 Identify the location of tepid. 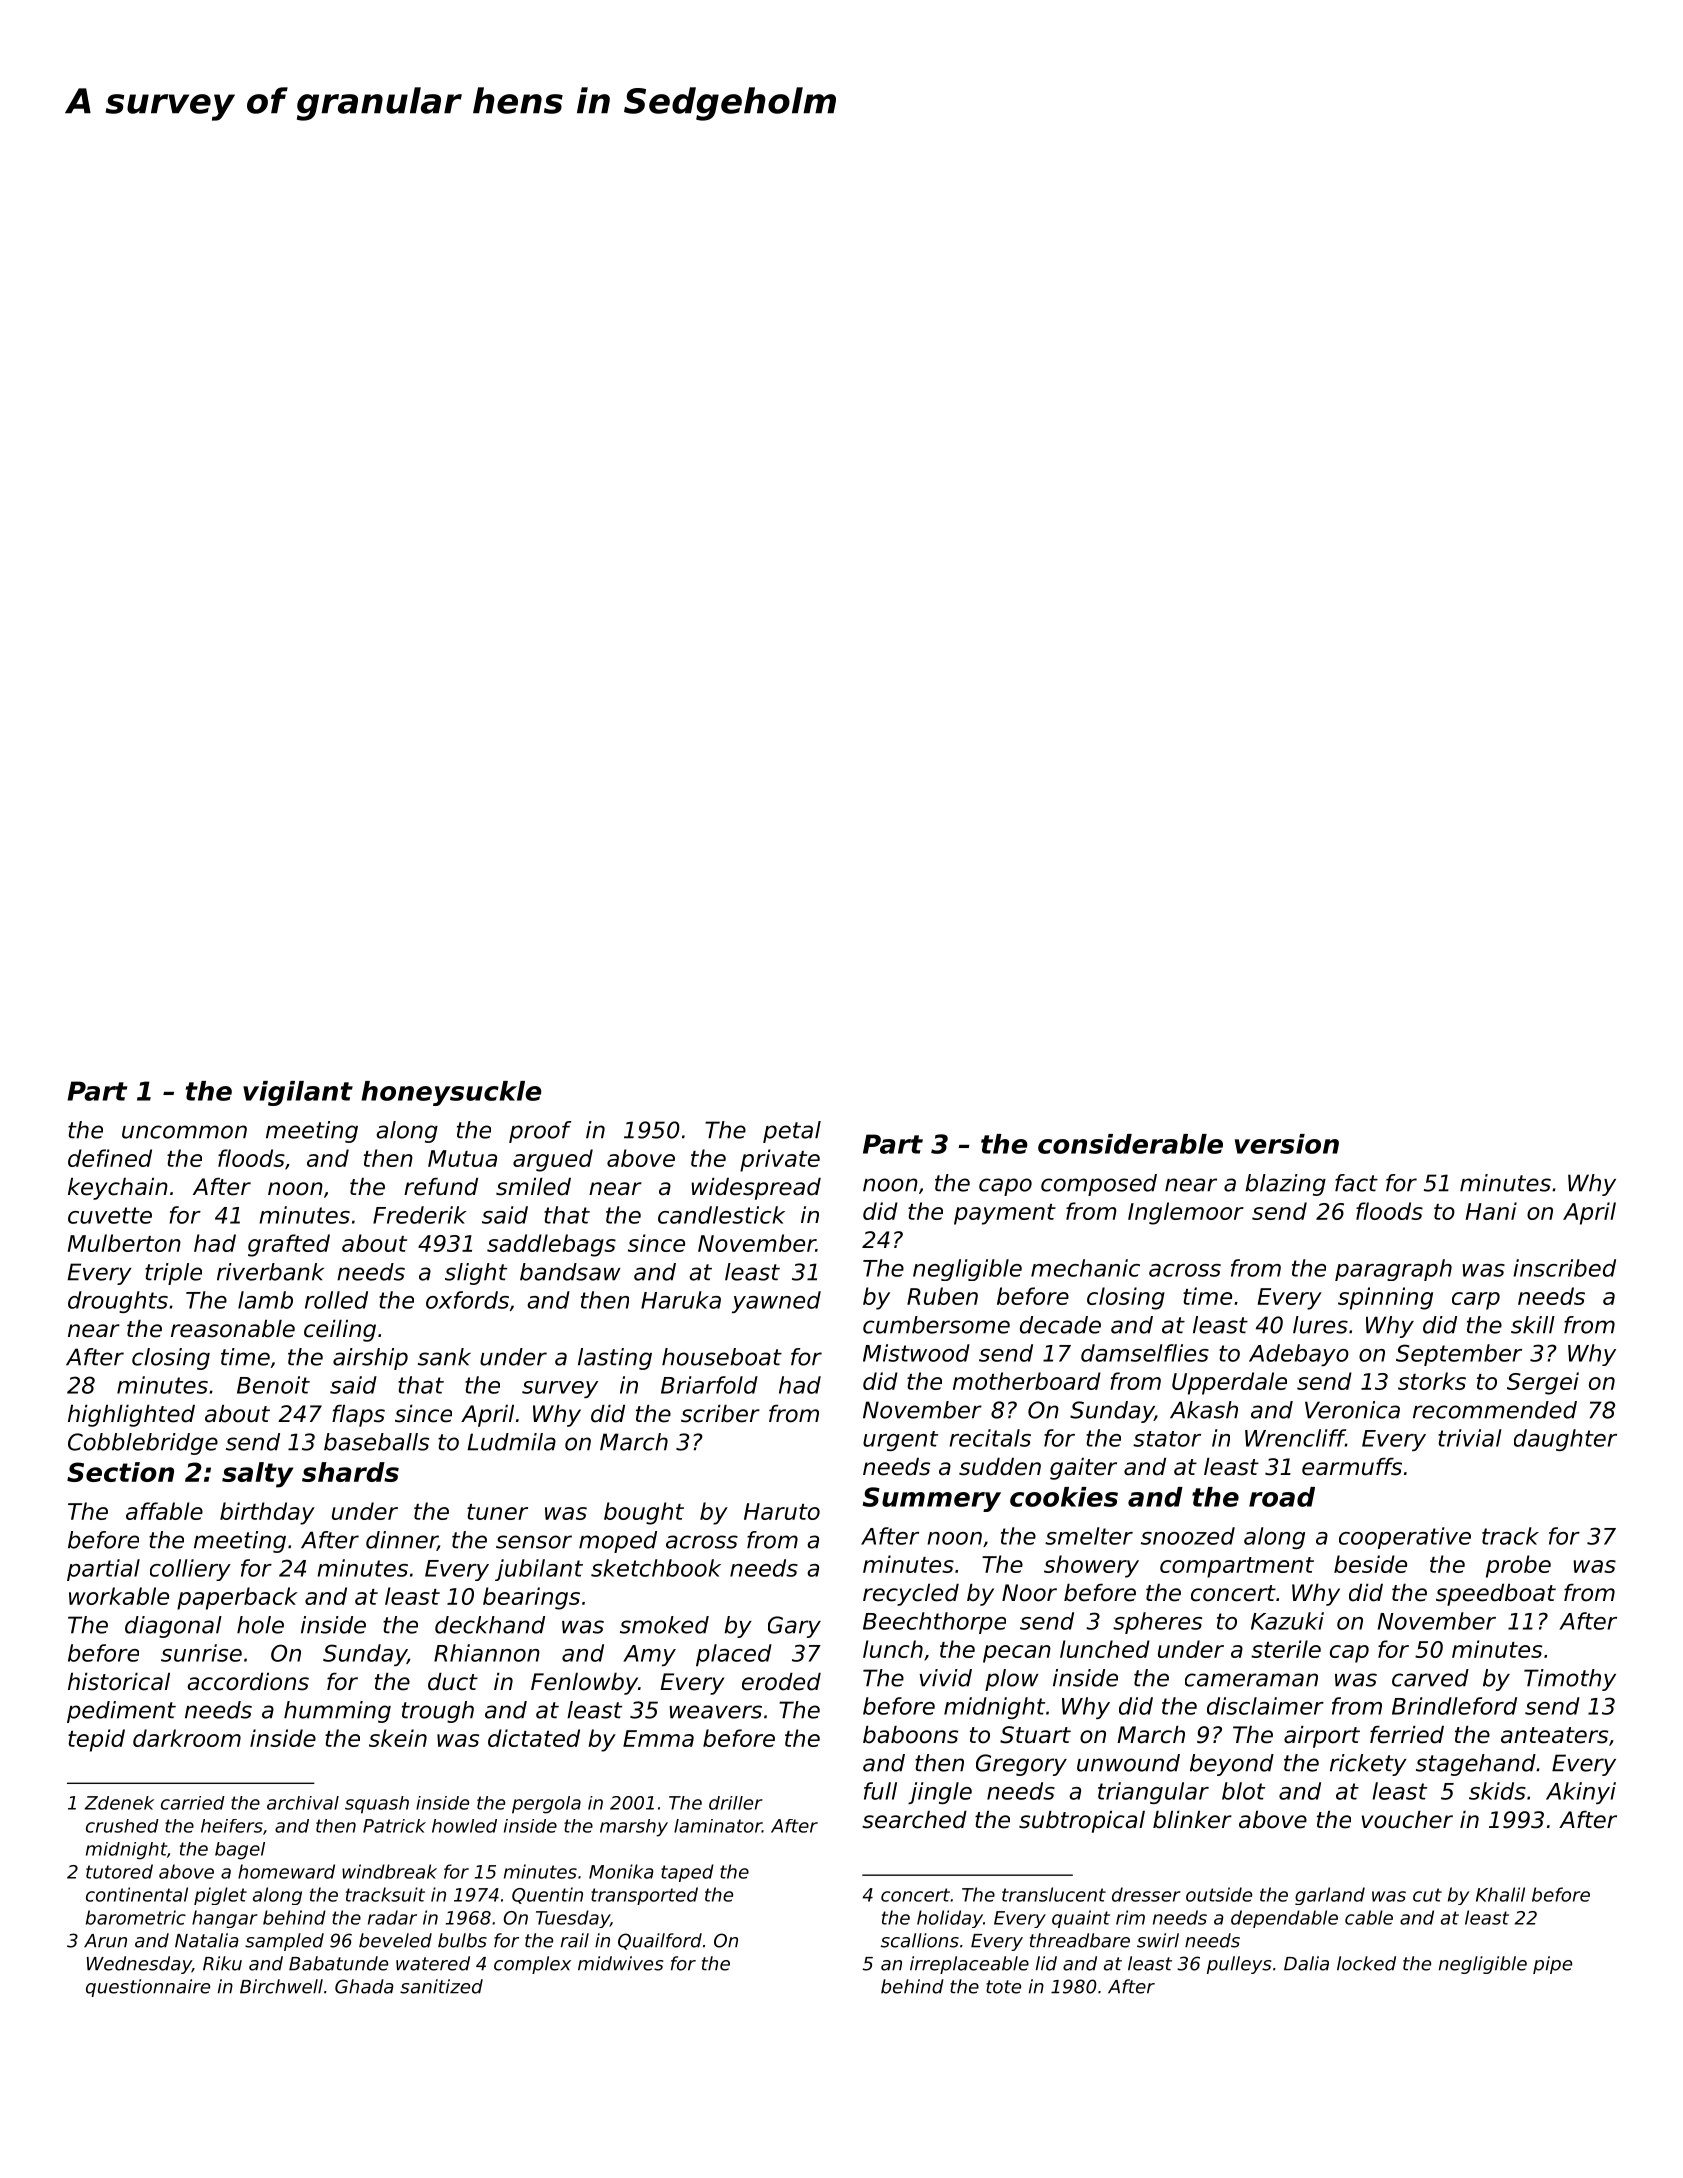
(96, 1740).
